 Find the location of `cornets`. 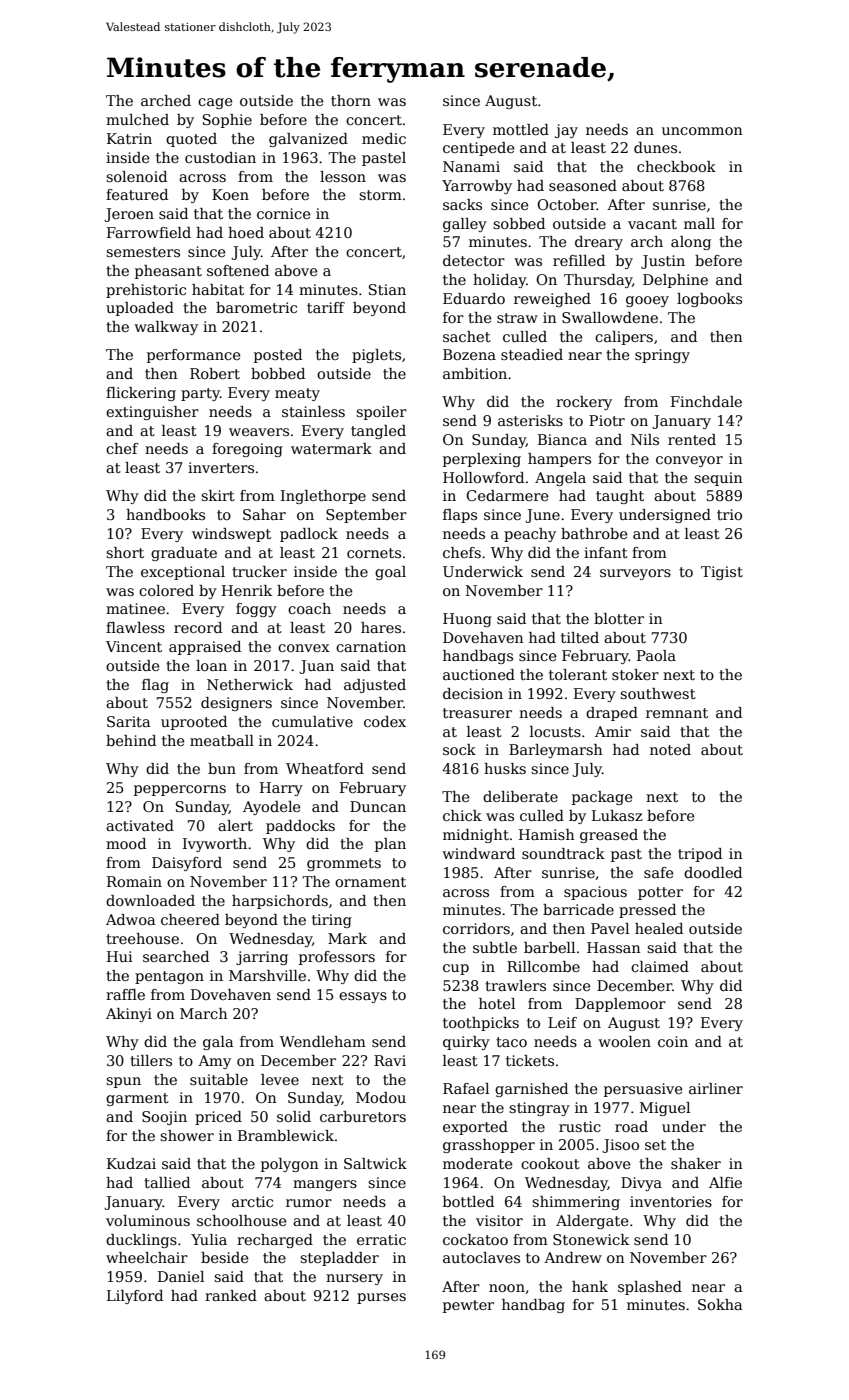

cornets is located at coordinates (374, 553).
